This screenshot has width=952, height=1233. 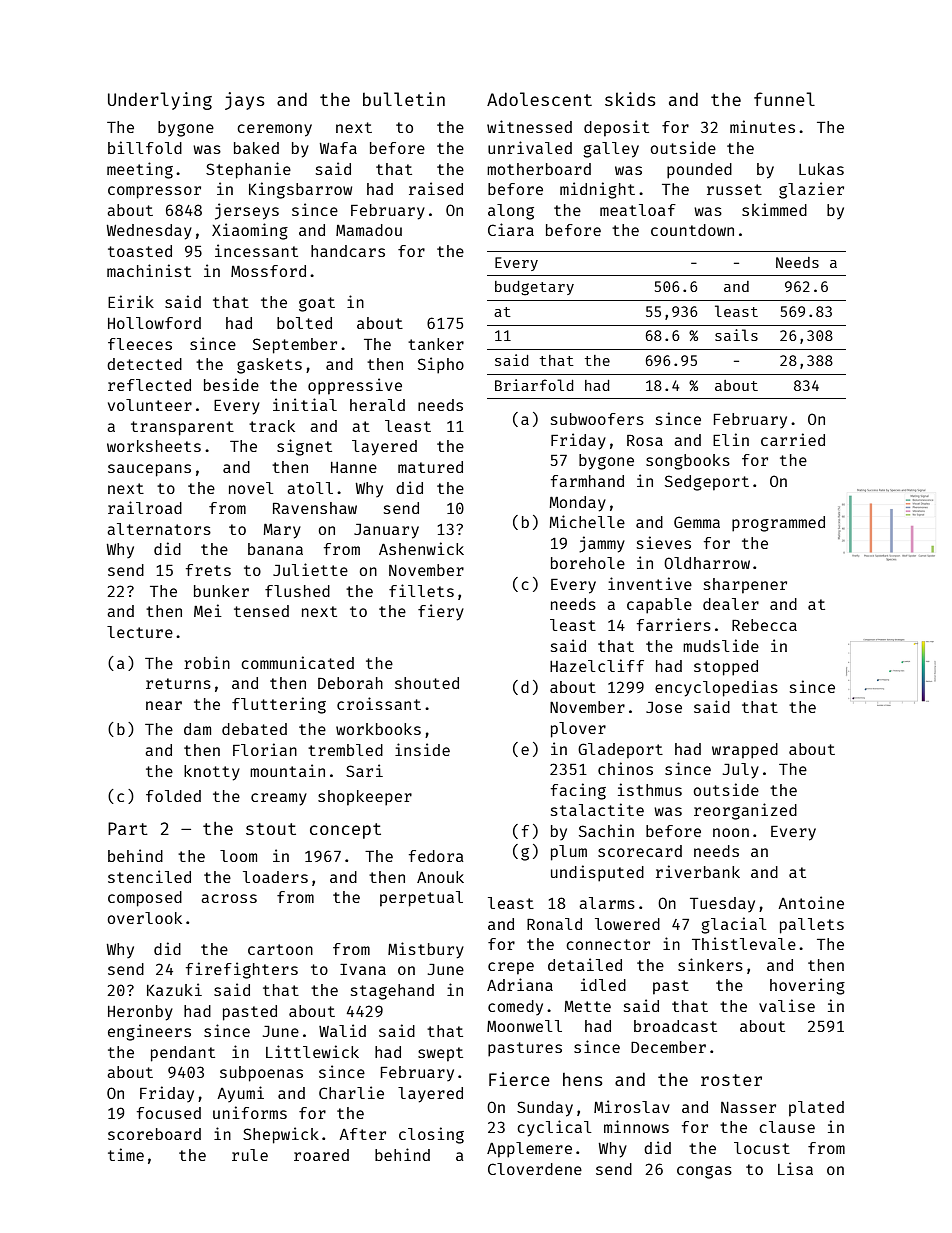 I want to click on meeting, so click(x=140, y=170).
